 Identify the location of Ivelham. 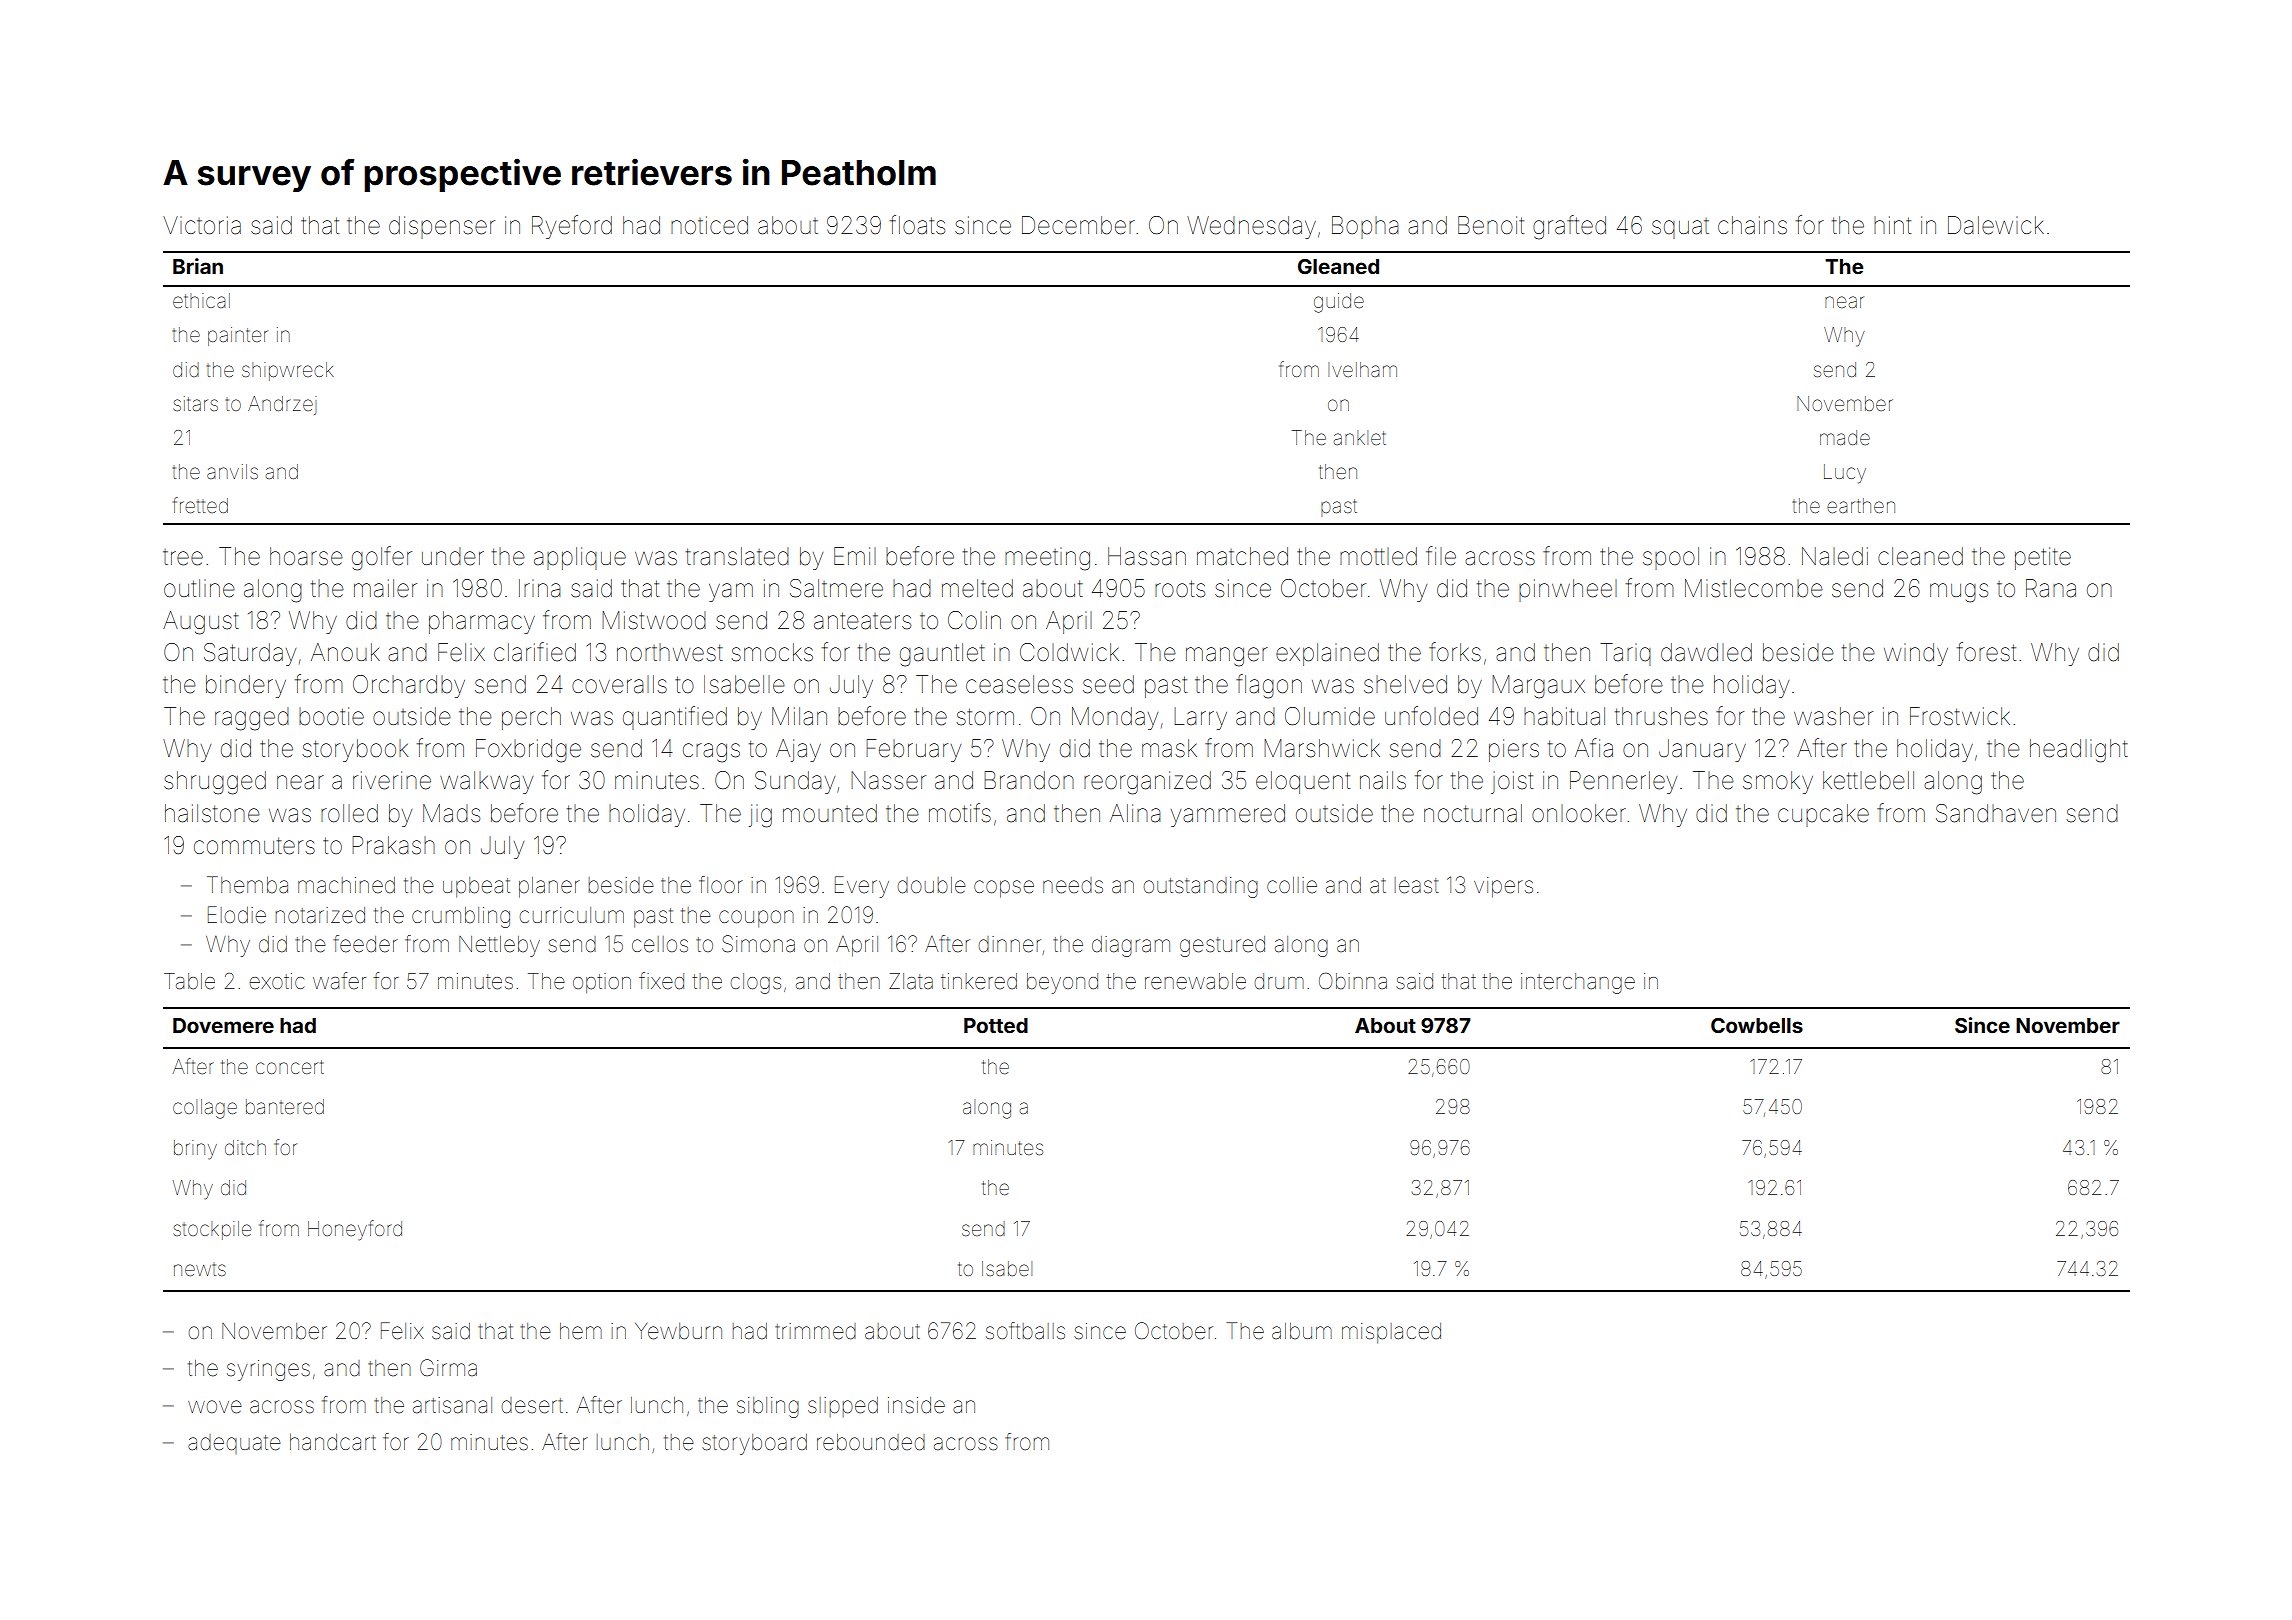
(1362, 369).
